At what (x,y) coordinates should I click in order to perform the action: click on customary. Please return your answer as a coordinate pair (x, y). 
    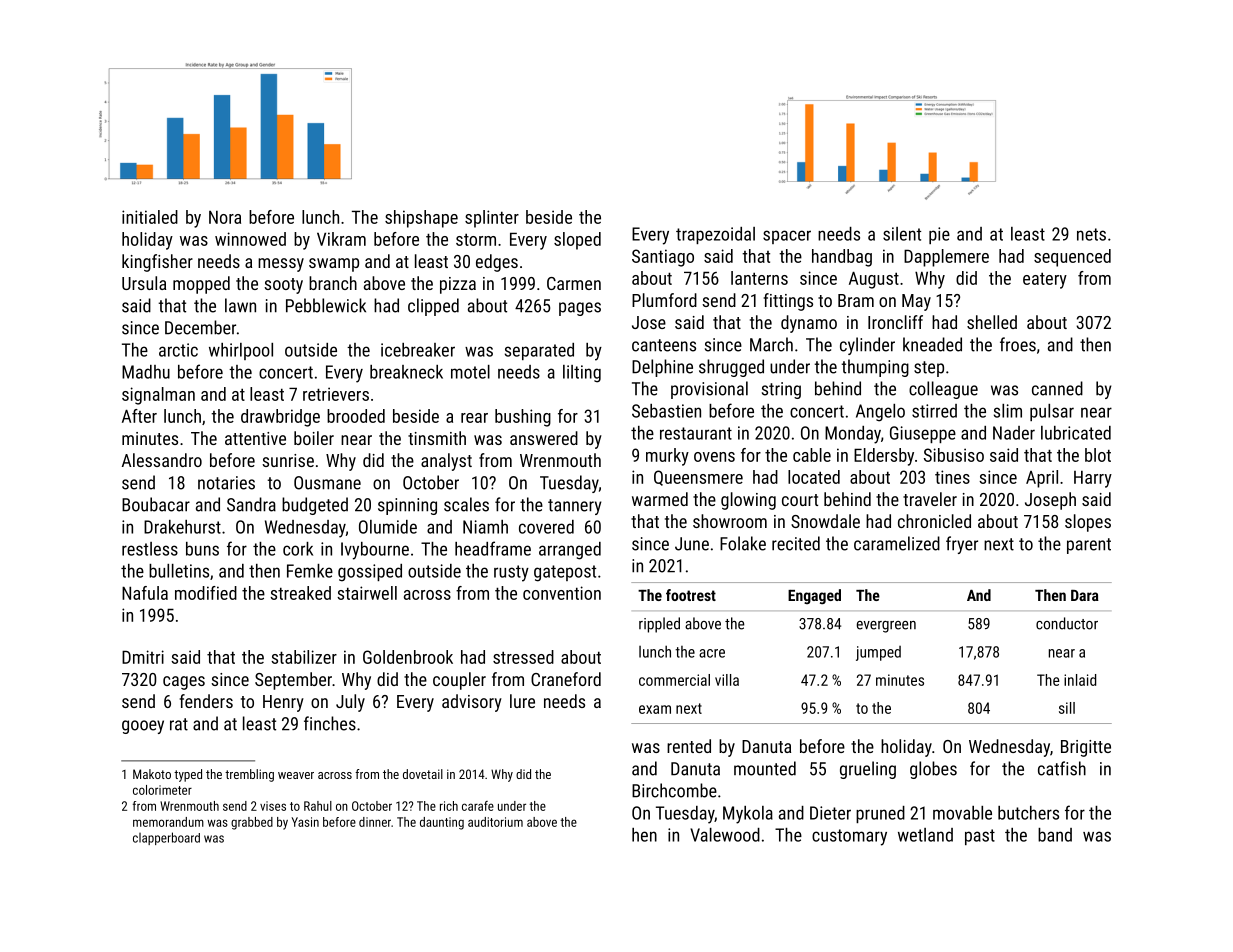
    Looking at the image, I should click on (849, 837).
